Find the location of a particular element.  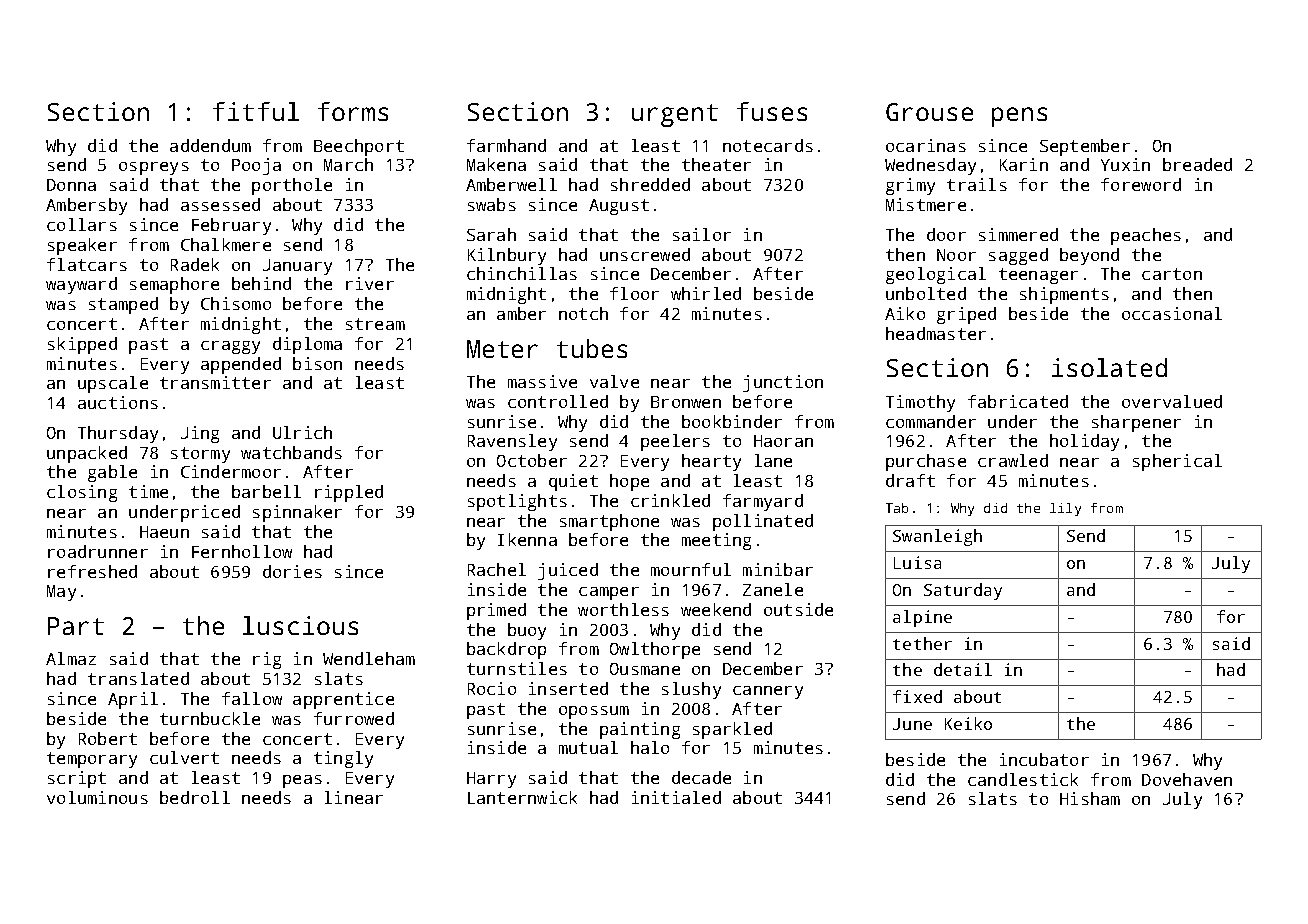

culvert is located at coordinates (184, 757).
